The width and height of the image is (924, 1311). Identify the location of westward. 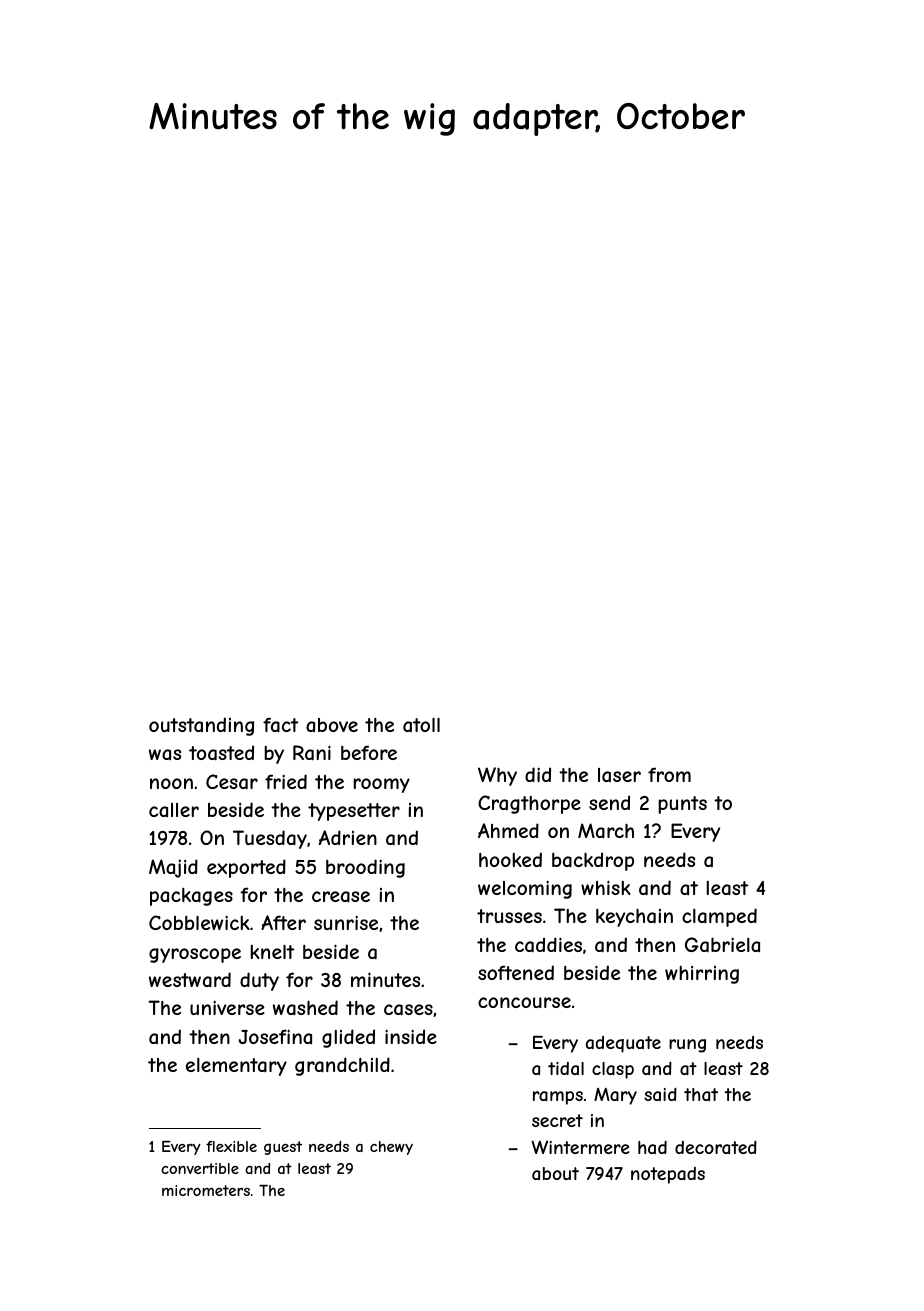
(190, 980).
